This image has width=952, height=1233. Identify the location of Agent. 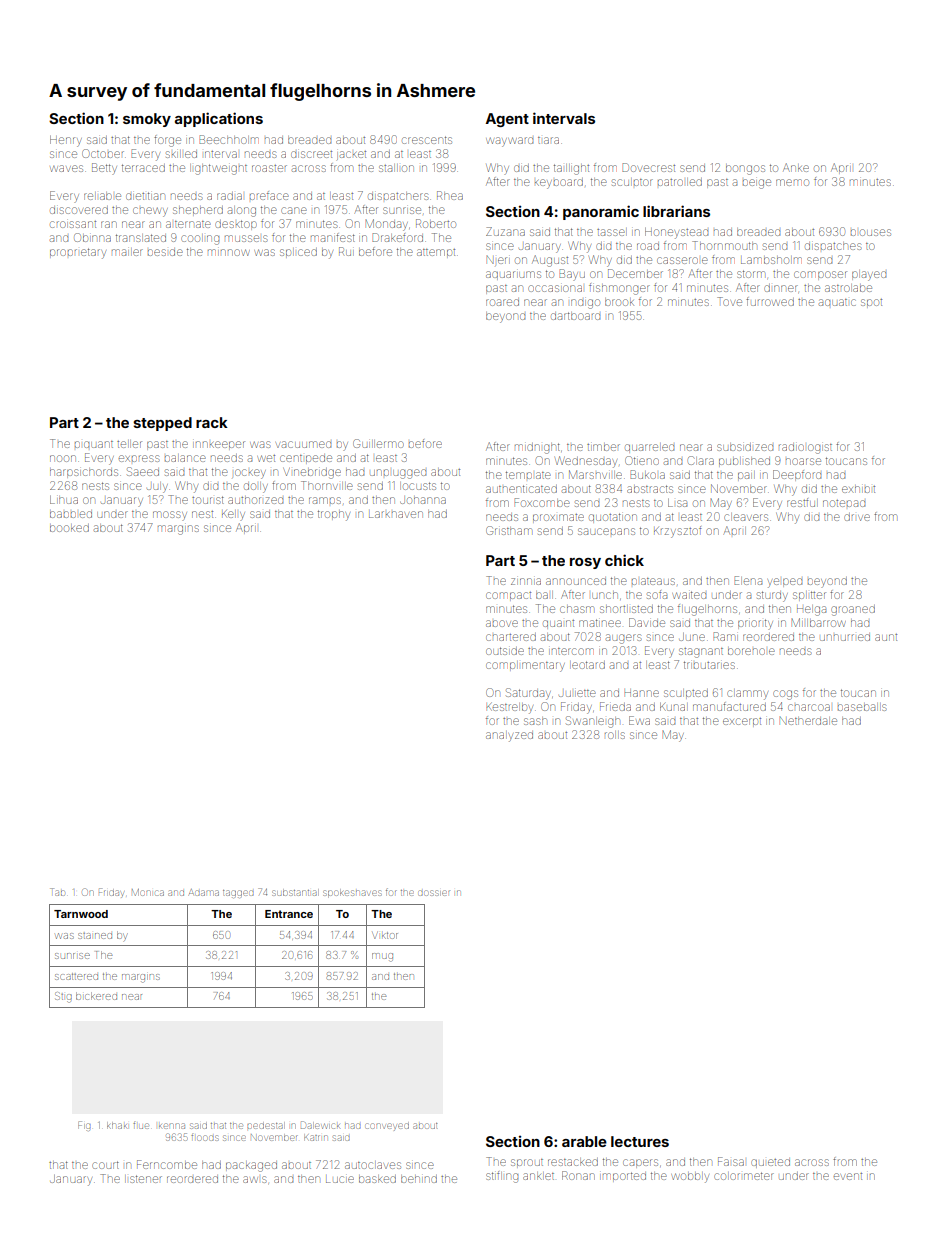
(507, 120).
